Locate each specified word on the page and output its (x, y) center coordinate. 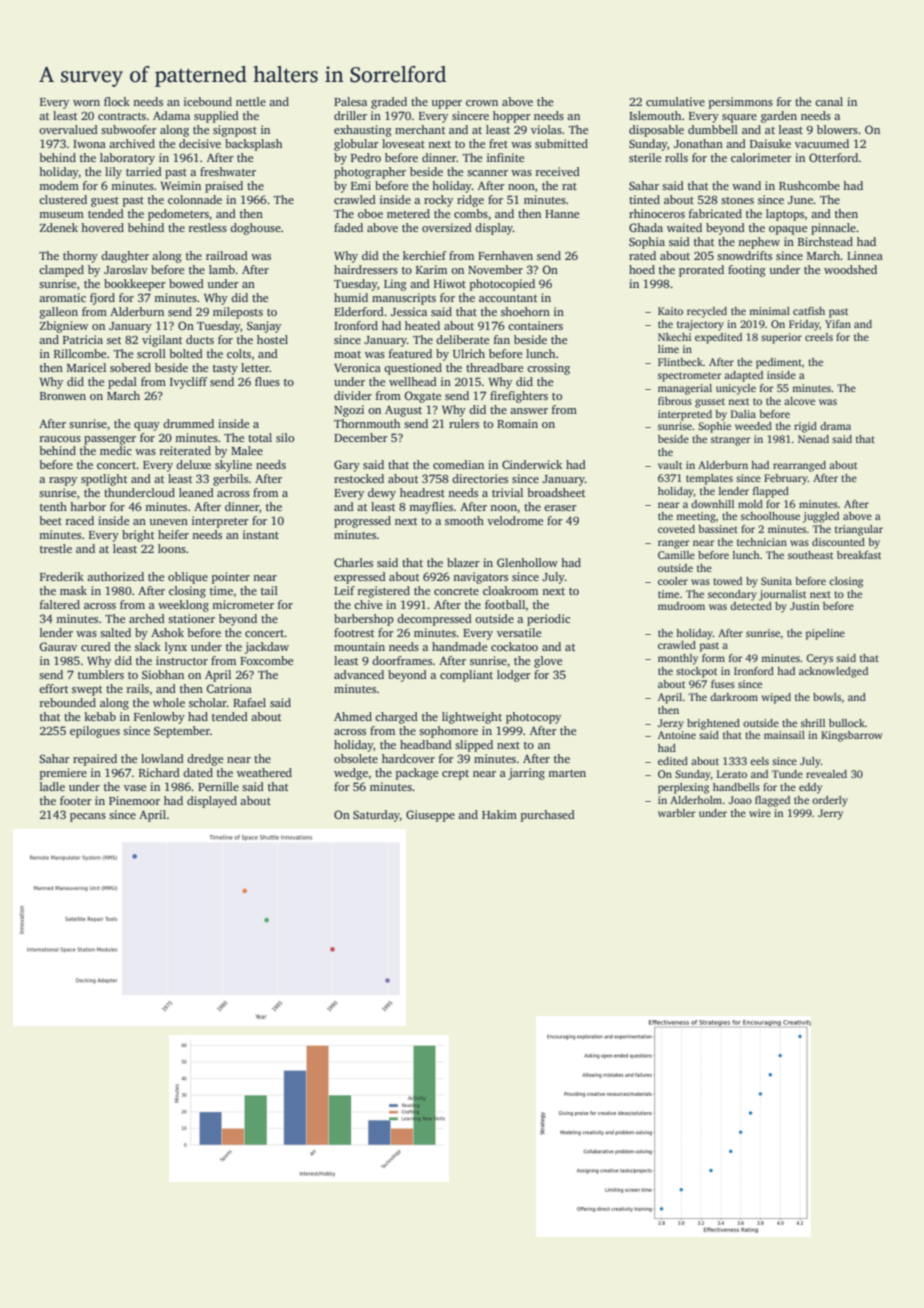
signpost (235, 131)
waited (684, 227)
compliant (466, 676)
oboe (370, 213)
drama (835, 426)
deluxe (193, 464)
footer (76, 800)
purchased (548, 816)
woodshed (850, 269)
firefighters (519, 397)
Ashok (167, 632)
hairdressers (366, 269)
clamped (61, 271)
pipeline (825, 634)
